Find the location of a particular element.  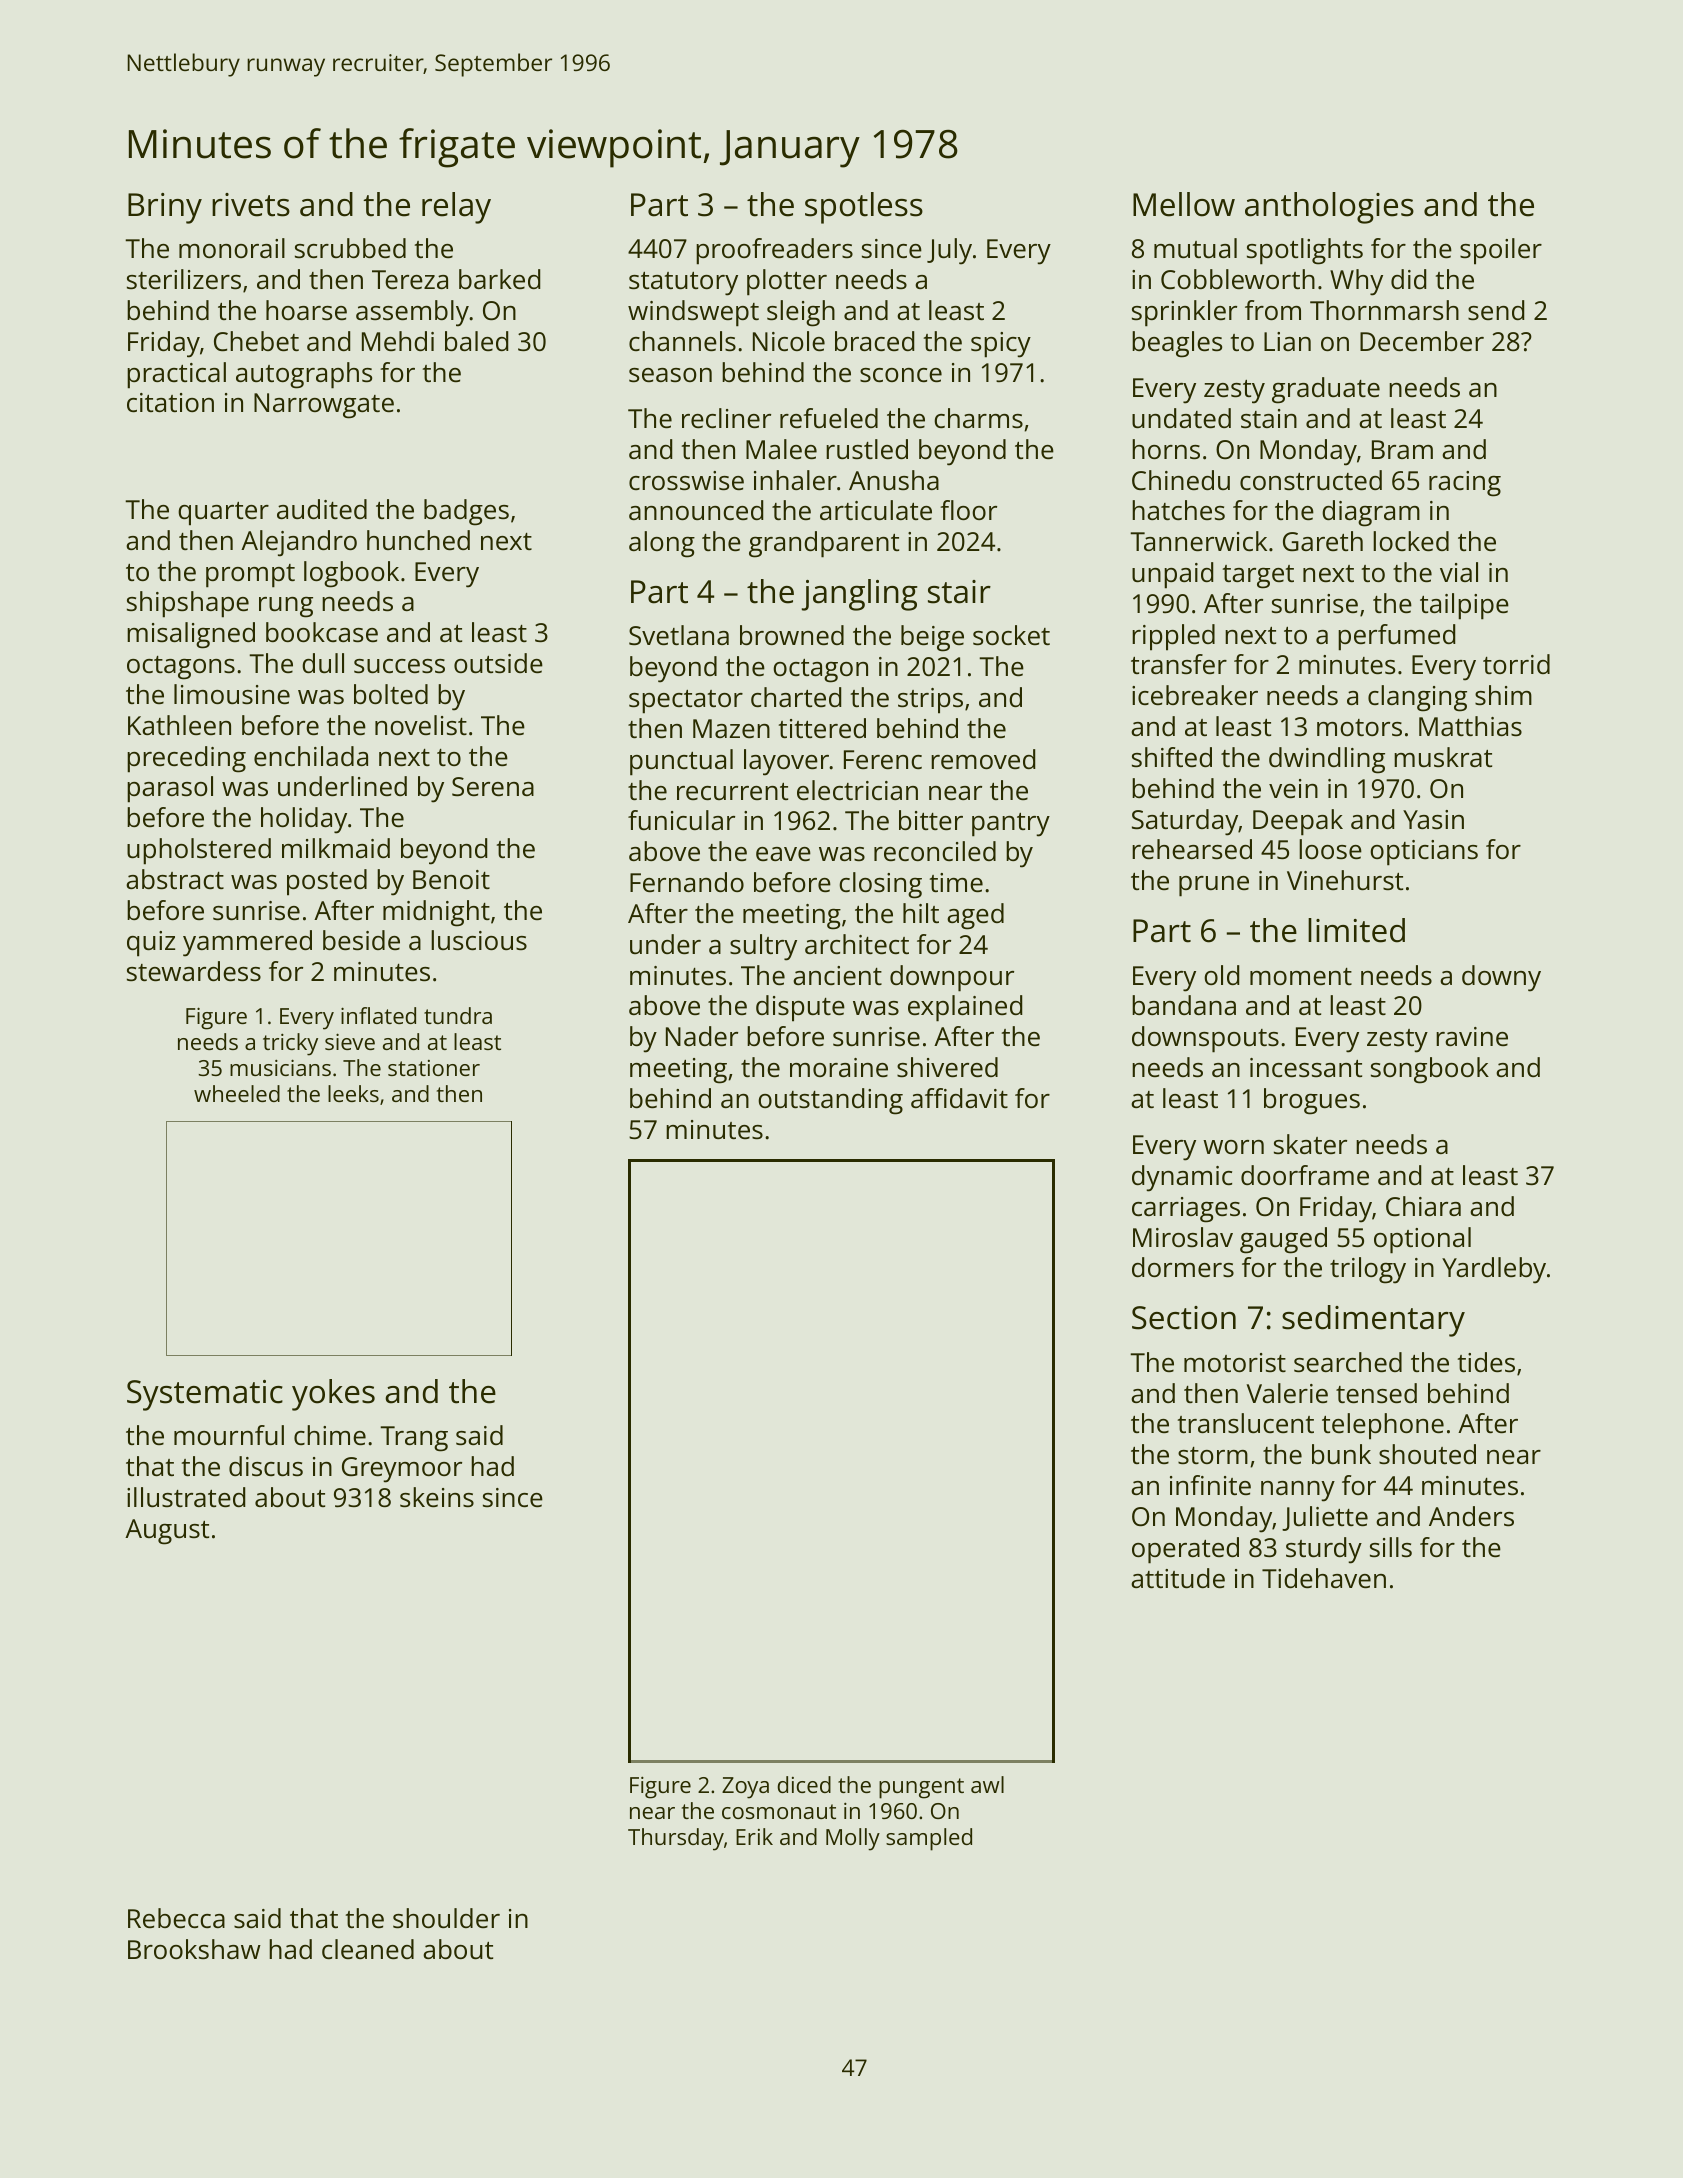

yokes is located at coordinates (333, 1395).
